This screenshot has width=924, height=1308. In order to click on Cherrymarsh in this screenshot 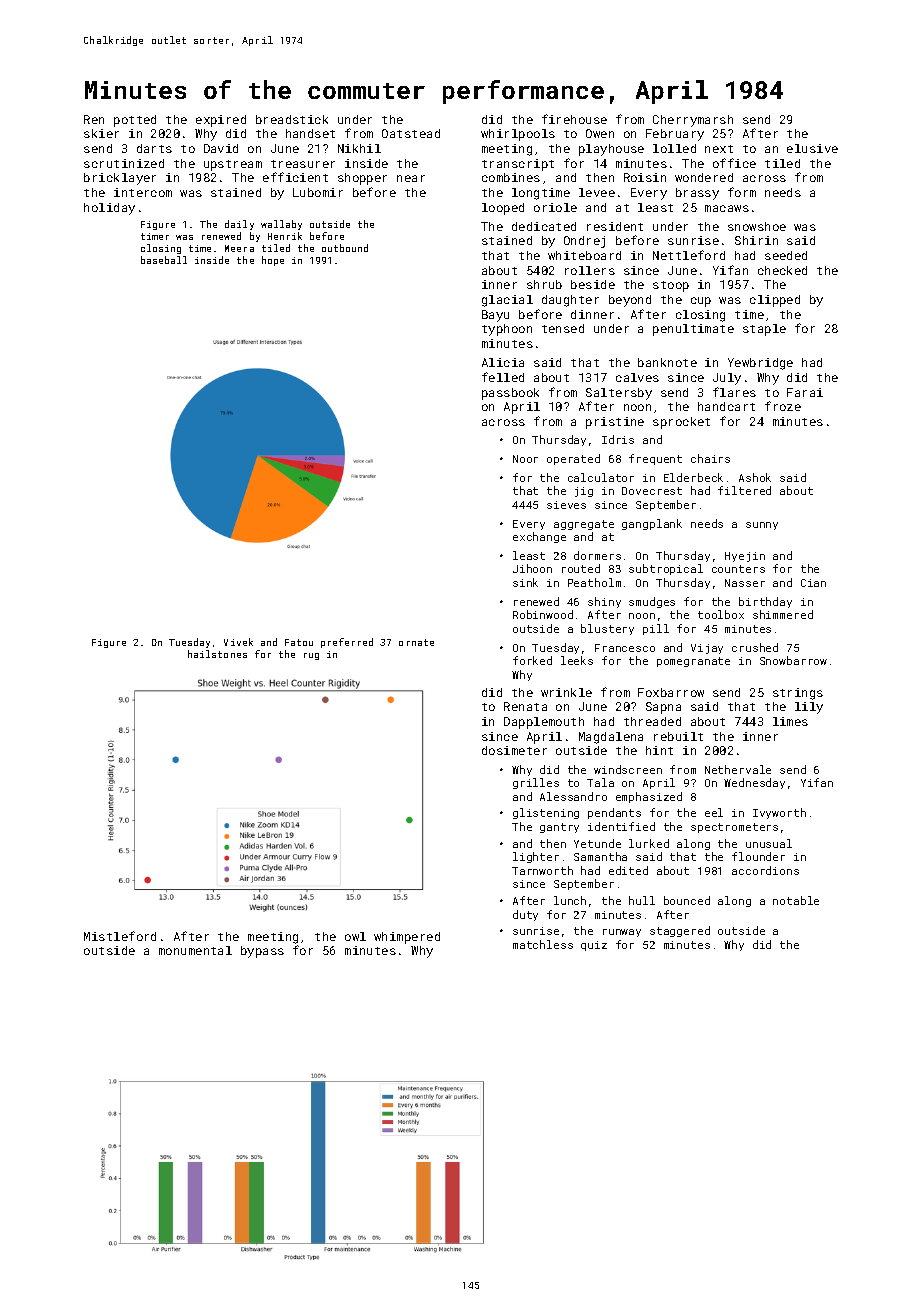, I will do `click(693, 121)`.
